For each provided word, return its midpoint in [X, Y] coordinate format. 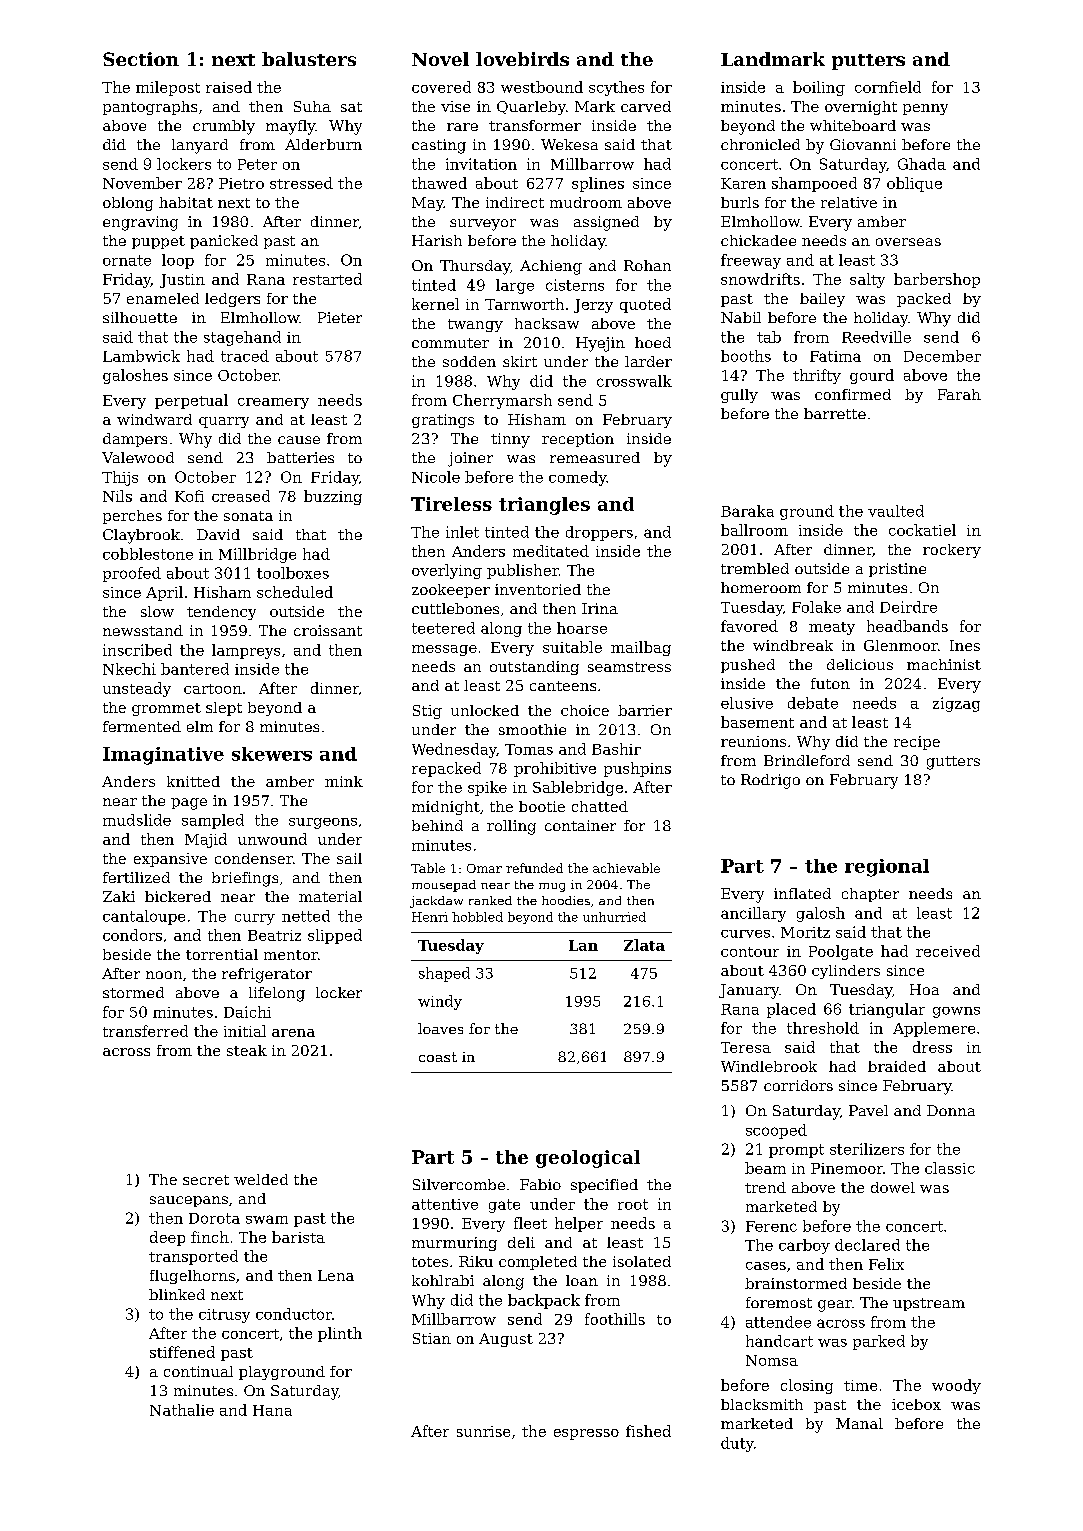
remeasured [595, 457]
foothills [615, 1319]
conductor [294, 1314]
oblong [128, 204]
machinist [944, 664]
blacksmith [762, 1404]
